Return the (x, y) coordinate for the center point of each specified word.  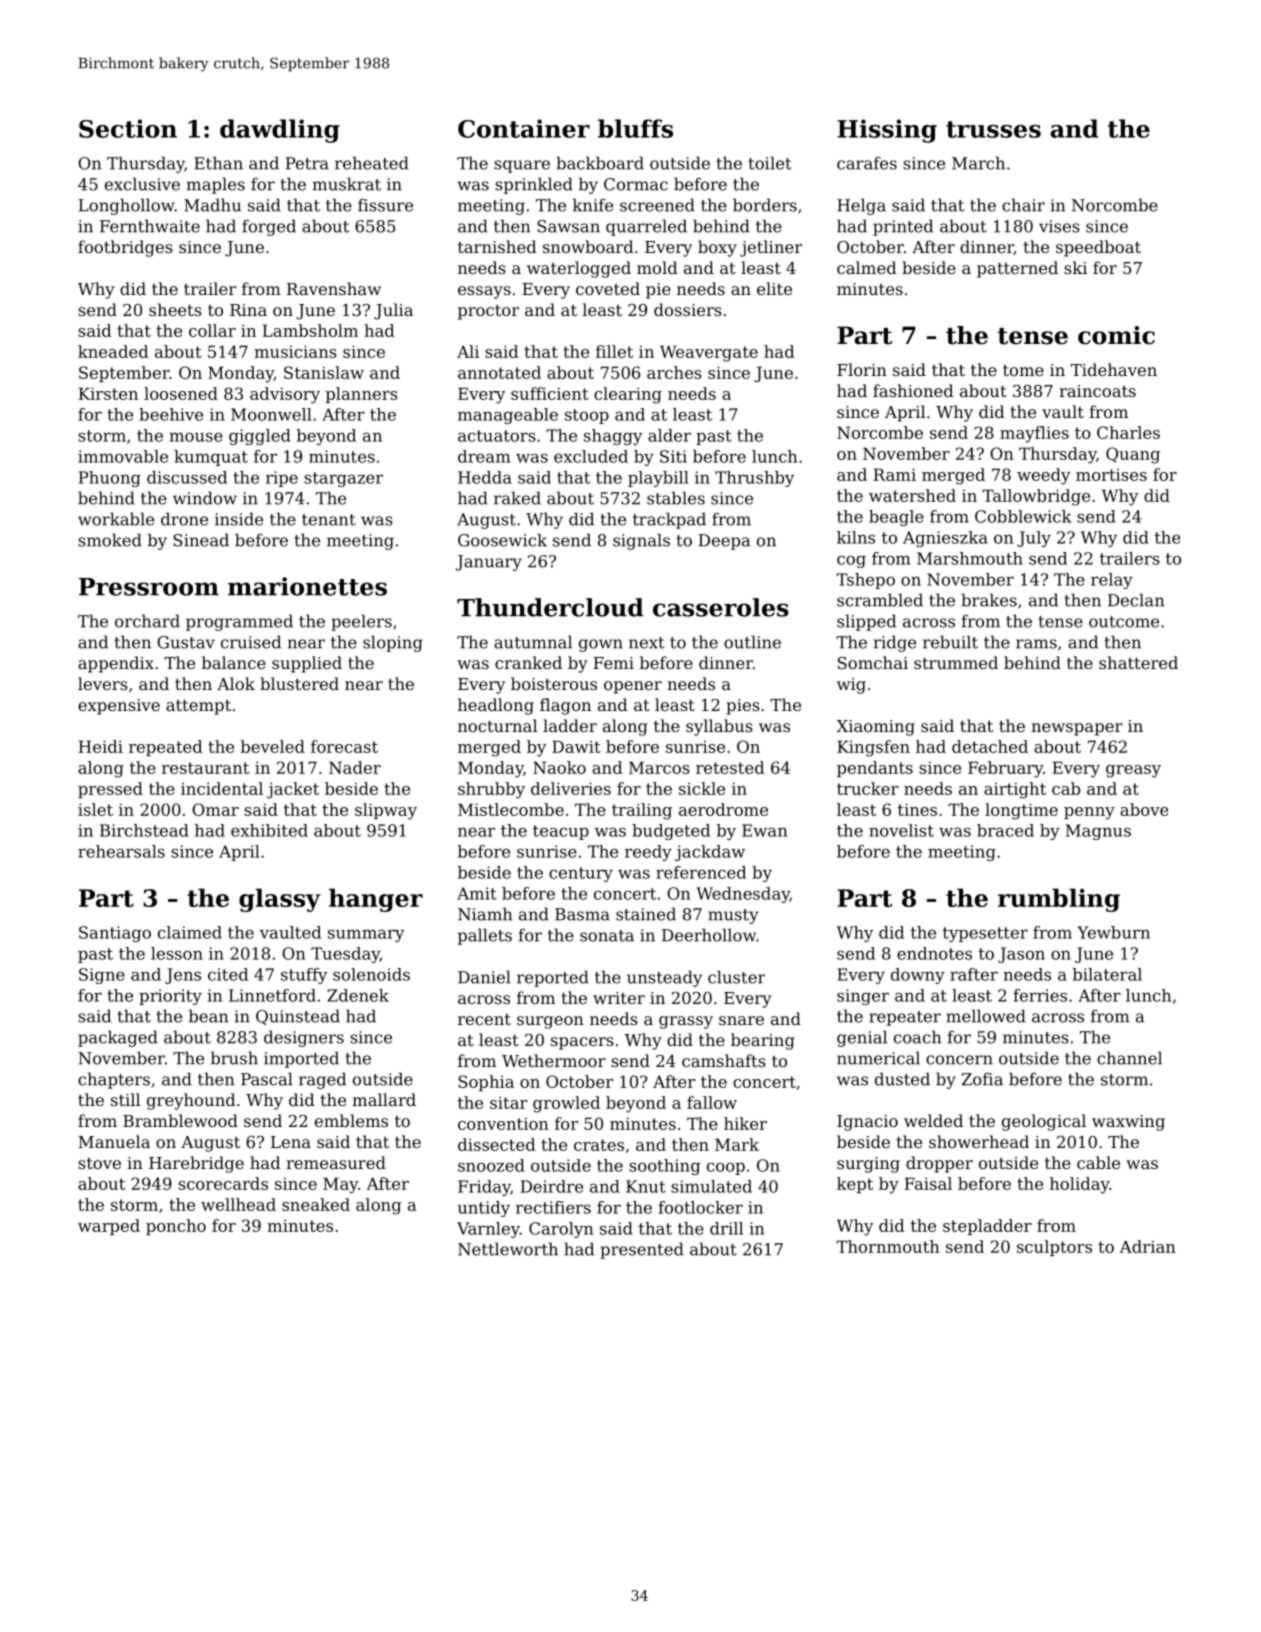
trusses (993, 129)
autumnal (533, 642)
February (1005, 769)
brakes (989, 600)
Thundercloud (550, 607)
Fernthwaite (150, 226)
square (522, 166)
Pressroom (149, 587)
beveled (273, 746)
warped (109, 1227)
